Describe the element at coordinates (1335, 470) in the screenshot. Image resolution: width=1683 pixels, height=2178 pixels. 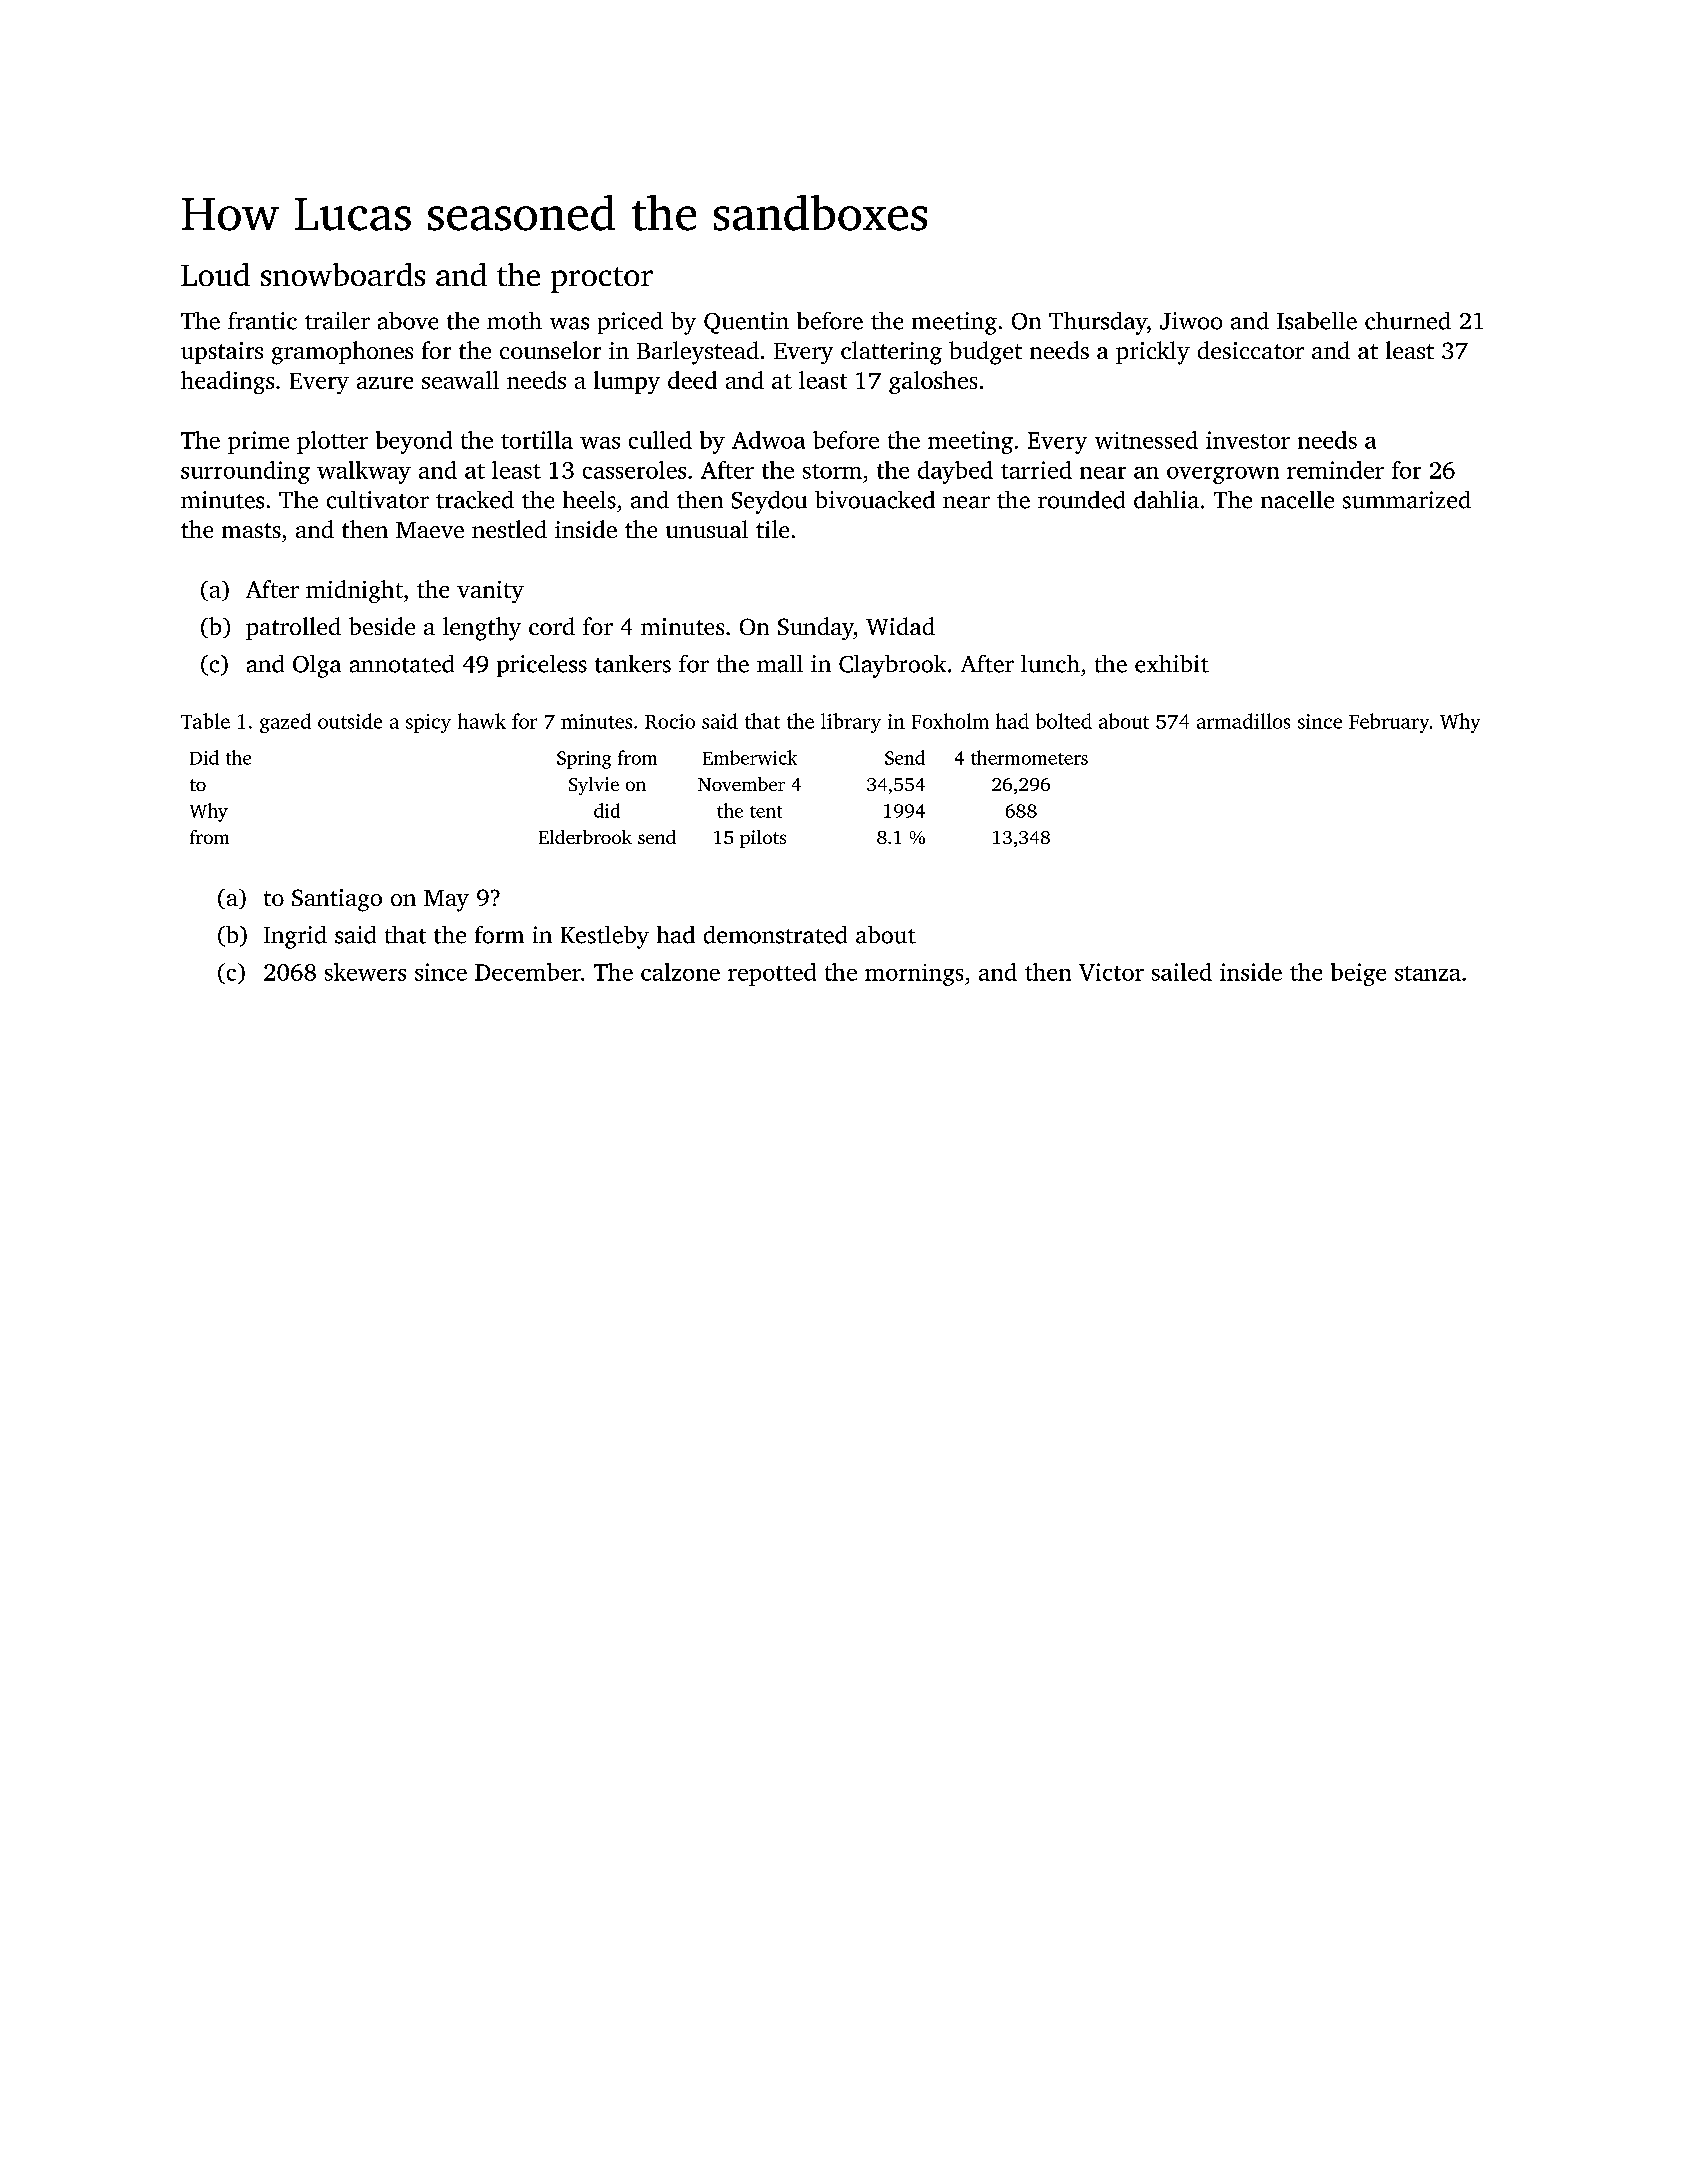
I see `reminder` at that location.
